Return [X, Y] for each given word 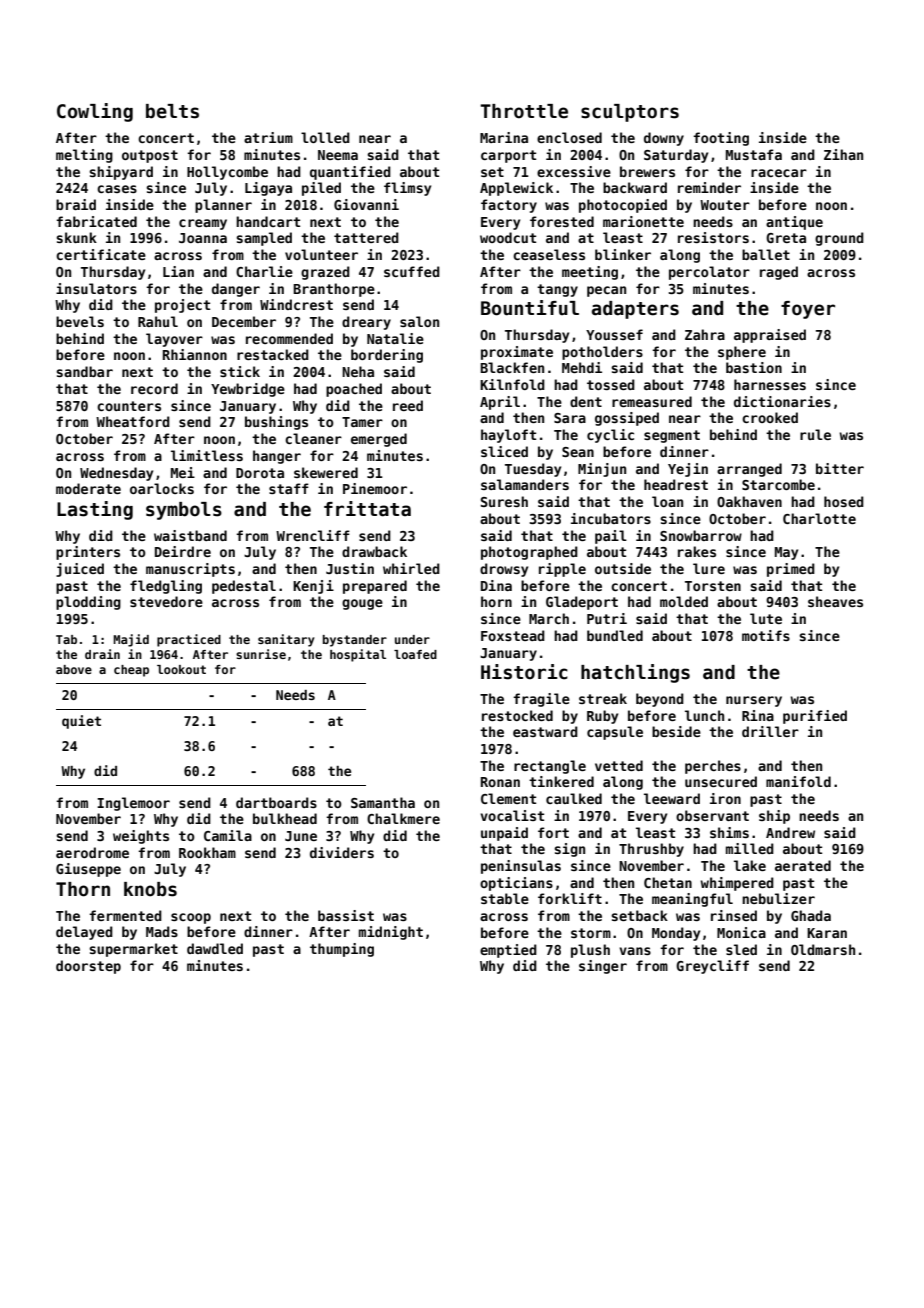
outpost [150, 156]
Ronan [500, 782]
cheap [131, 671]
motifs [766, 635]
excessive [574, 171]
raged [779, 273]
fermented [125, 915]
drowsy [504, 570]
